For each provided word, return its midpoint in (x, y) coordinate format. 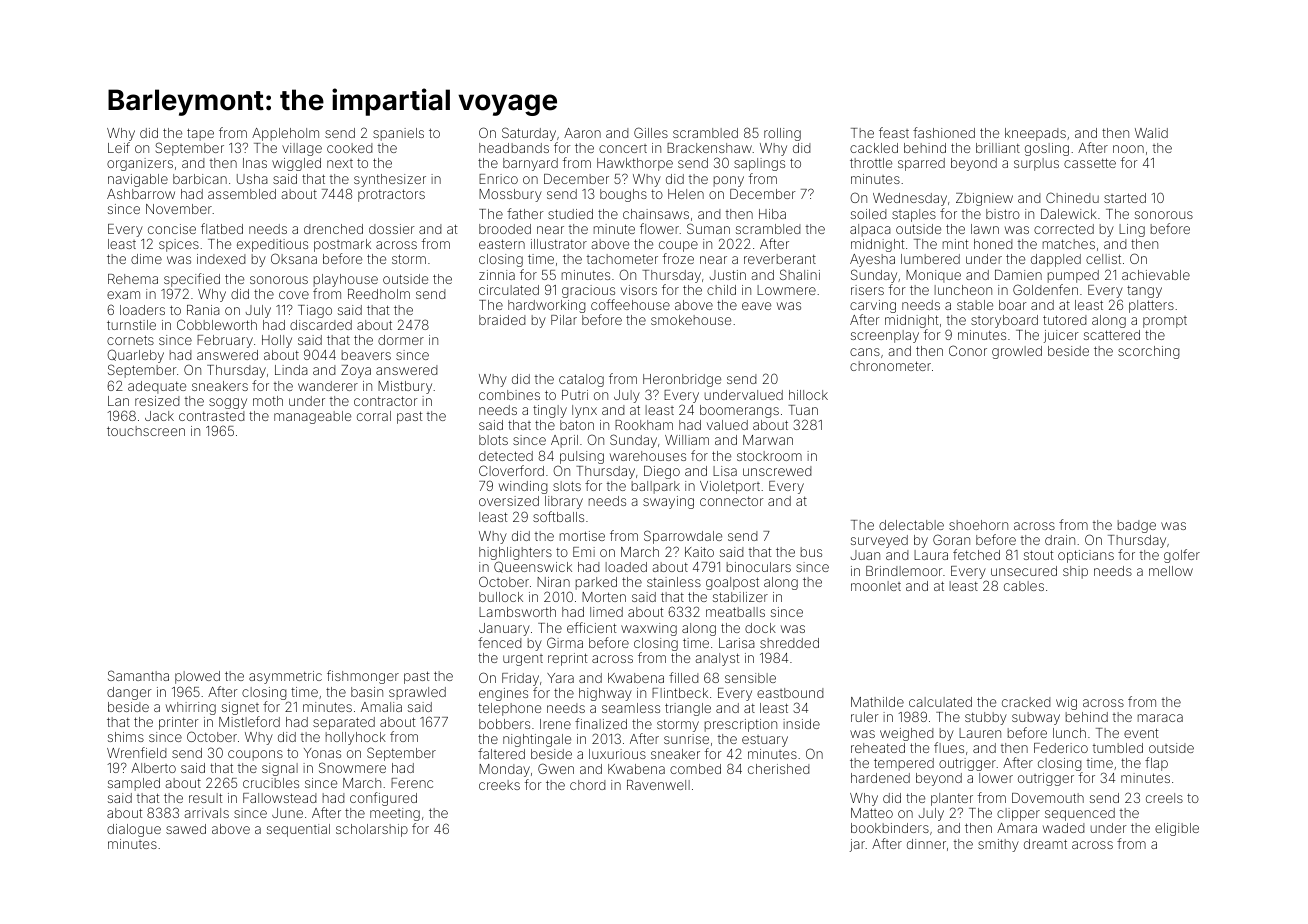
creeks (499, 785)
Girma (565, 642)
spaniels (398, 134)
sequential (298, 830)
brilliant (998, 148)
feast (894, 132)
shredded (789, 643)
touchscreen (146, 431)
